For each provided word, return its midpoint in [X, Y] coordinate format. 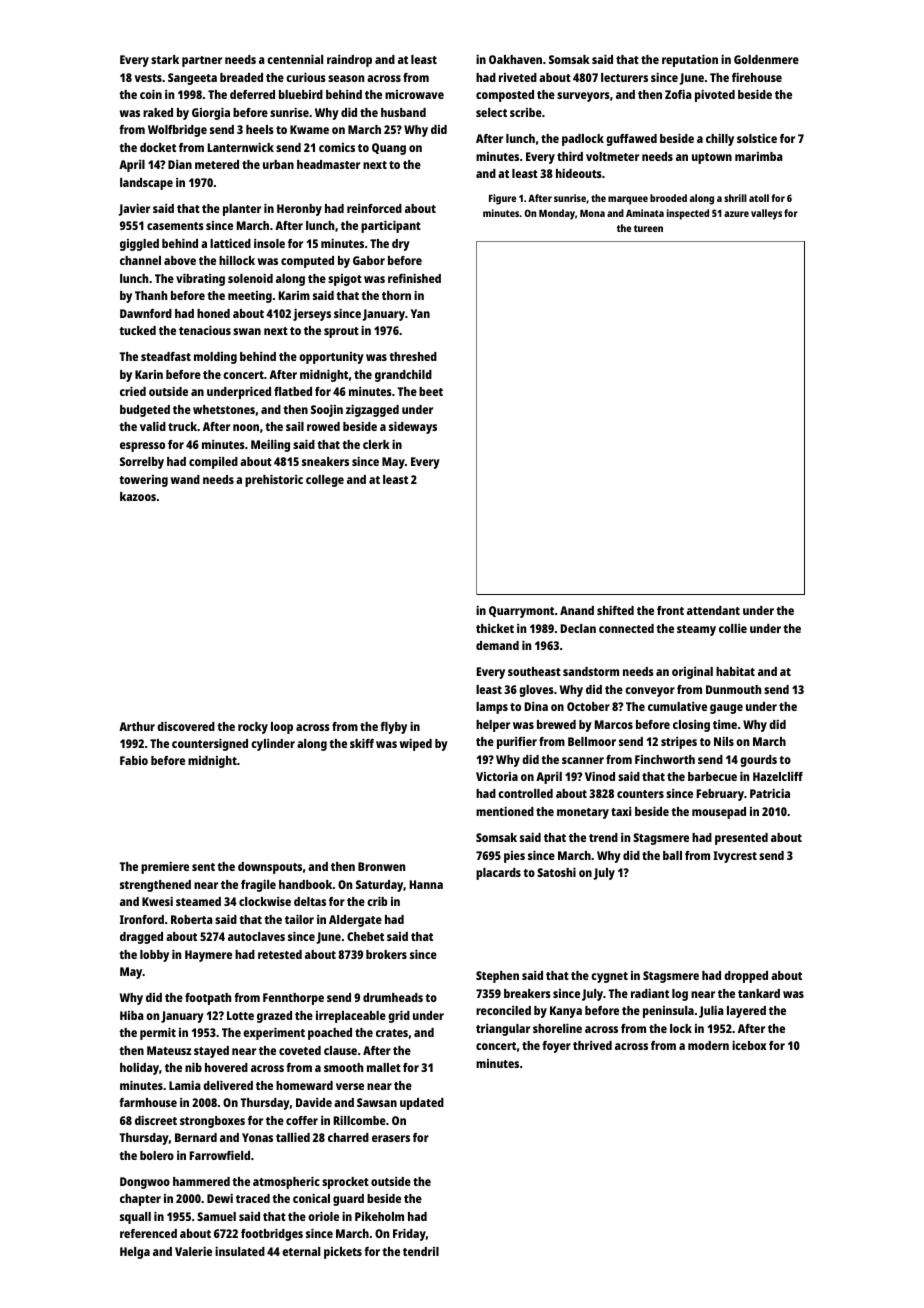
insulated [240, 1251]
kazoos [138, 496]
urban [278, 164]
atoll [759, 198]
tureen [648, 228]
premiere [165, 867]
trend [603, 837]
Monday [557, 214]
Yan [420, 313]
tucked [137, 330]
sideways [413, 427]
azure [736, 214]
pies [514, 857]
